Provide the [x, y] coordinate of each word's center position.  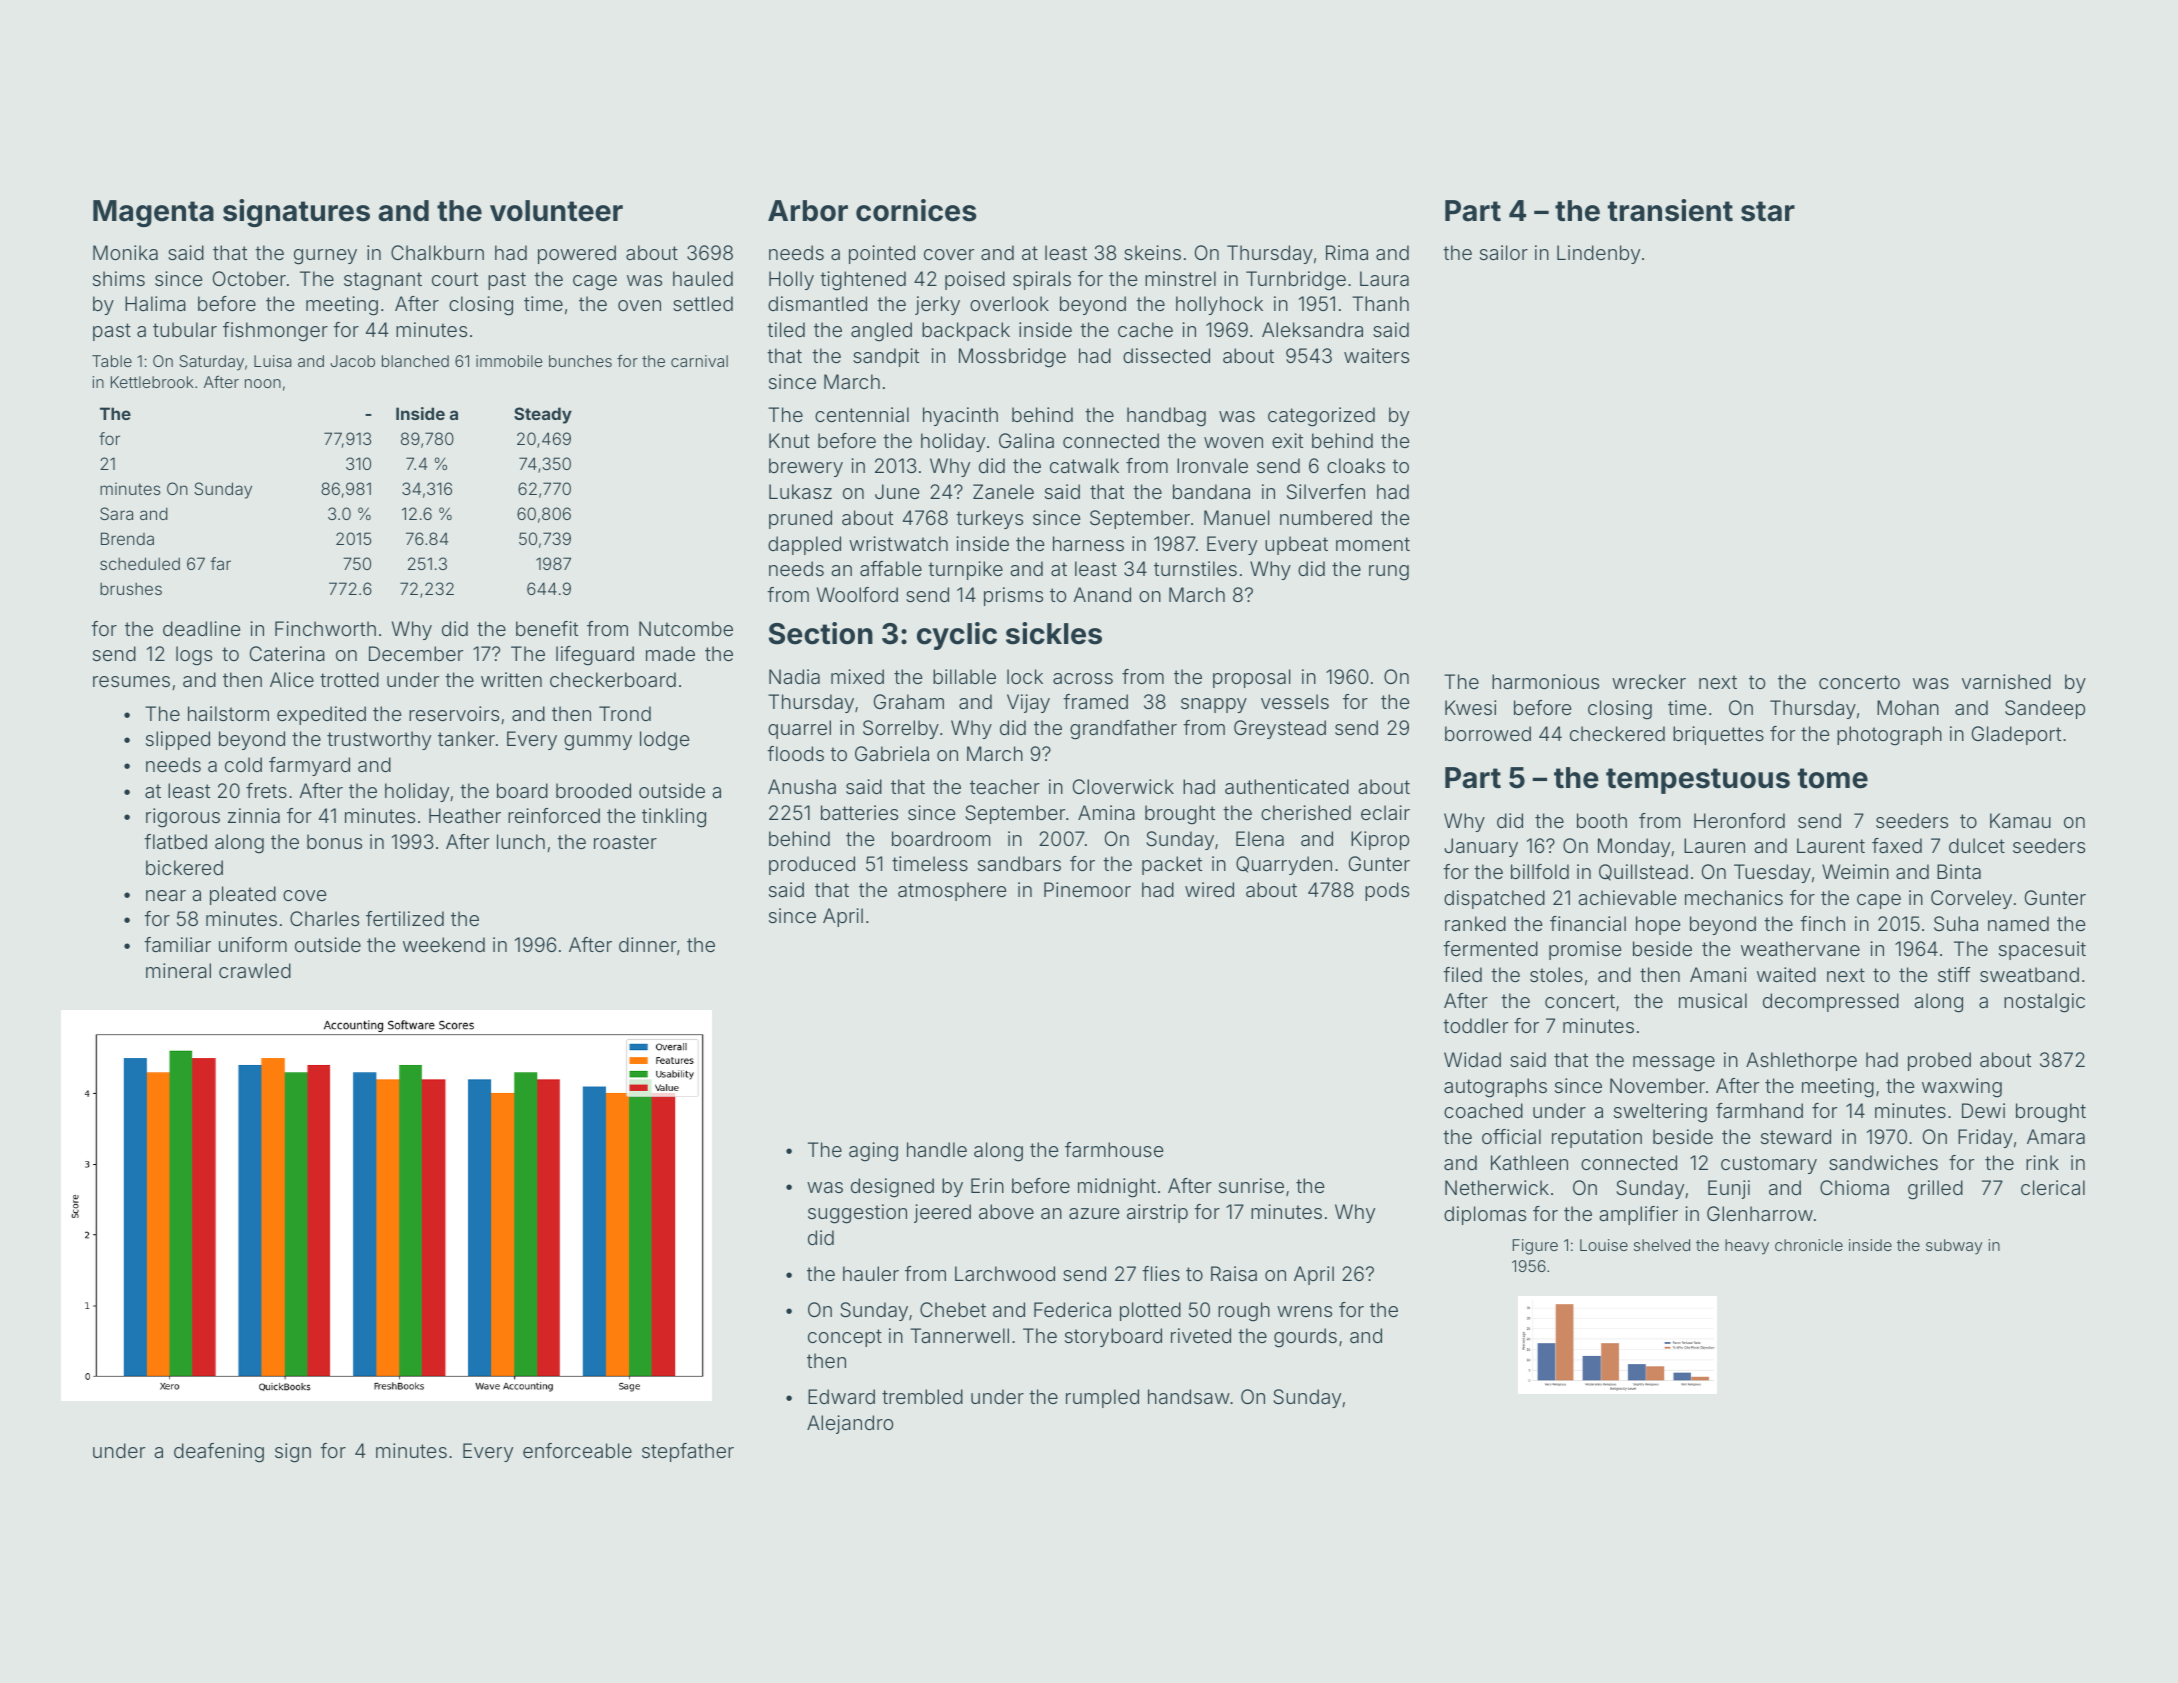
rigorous [183, 818]
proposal [1251, 678]
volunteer [556, 211]
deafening [219, 1453]
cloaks [1356, 465]
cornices [916, 210]
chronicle [1809, 1245]
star [1768, 211]
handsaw [1189, 1396]
